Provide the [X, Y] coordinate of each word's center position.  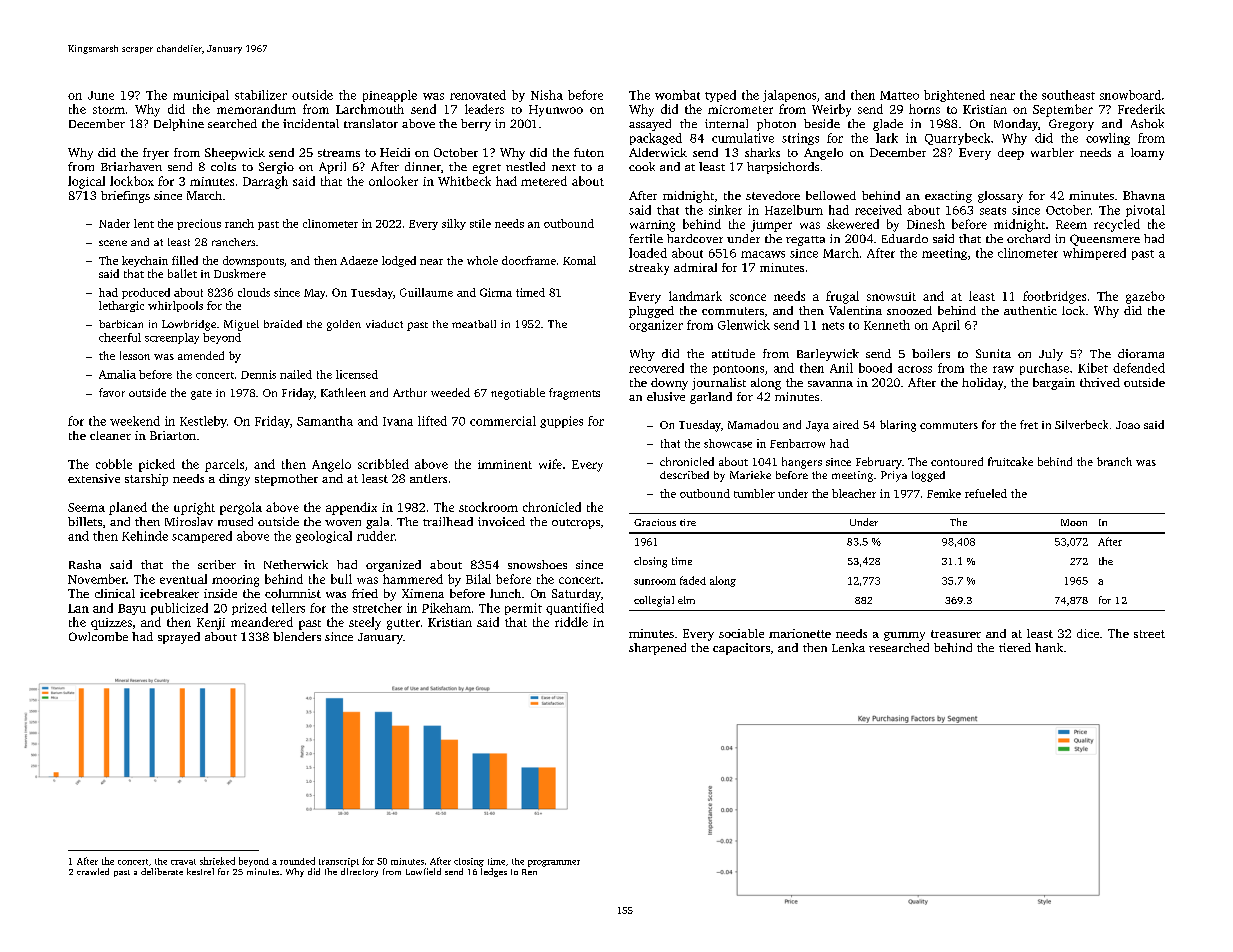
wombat [677, 95]
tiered [1015, 647]
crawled [93, 871]
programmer [554, 863]
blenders [297, 636]
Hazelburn [794, 210]
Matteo [899, 95]
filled [185, 260]
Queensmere [1105, 240]
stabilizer [261, 95]
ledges [494, 872]
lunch [505, 593]
